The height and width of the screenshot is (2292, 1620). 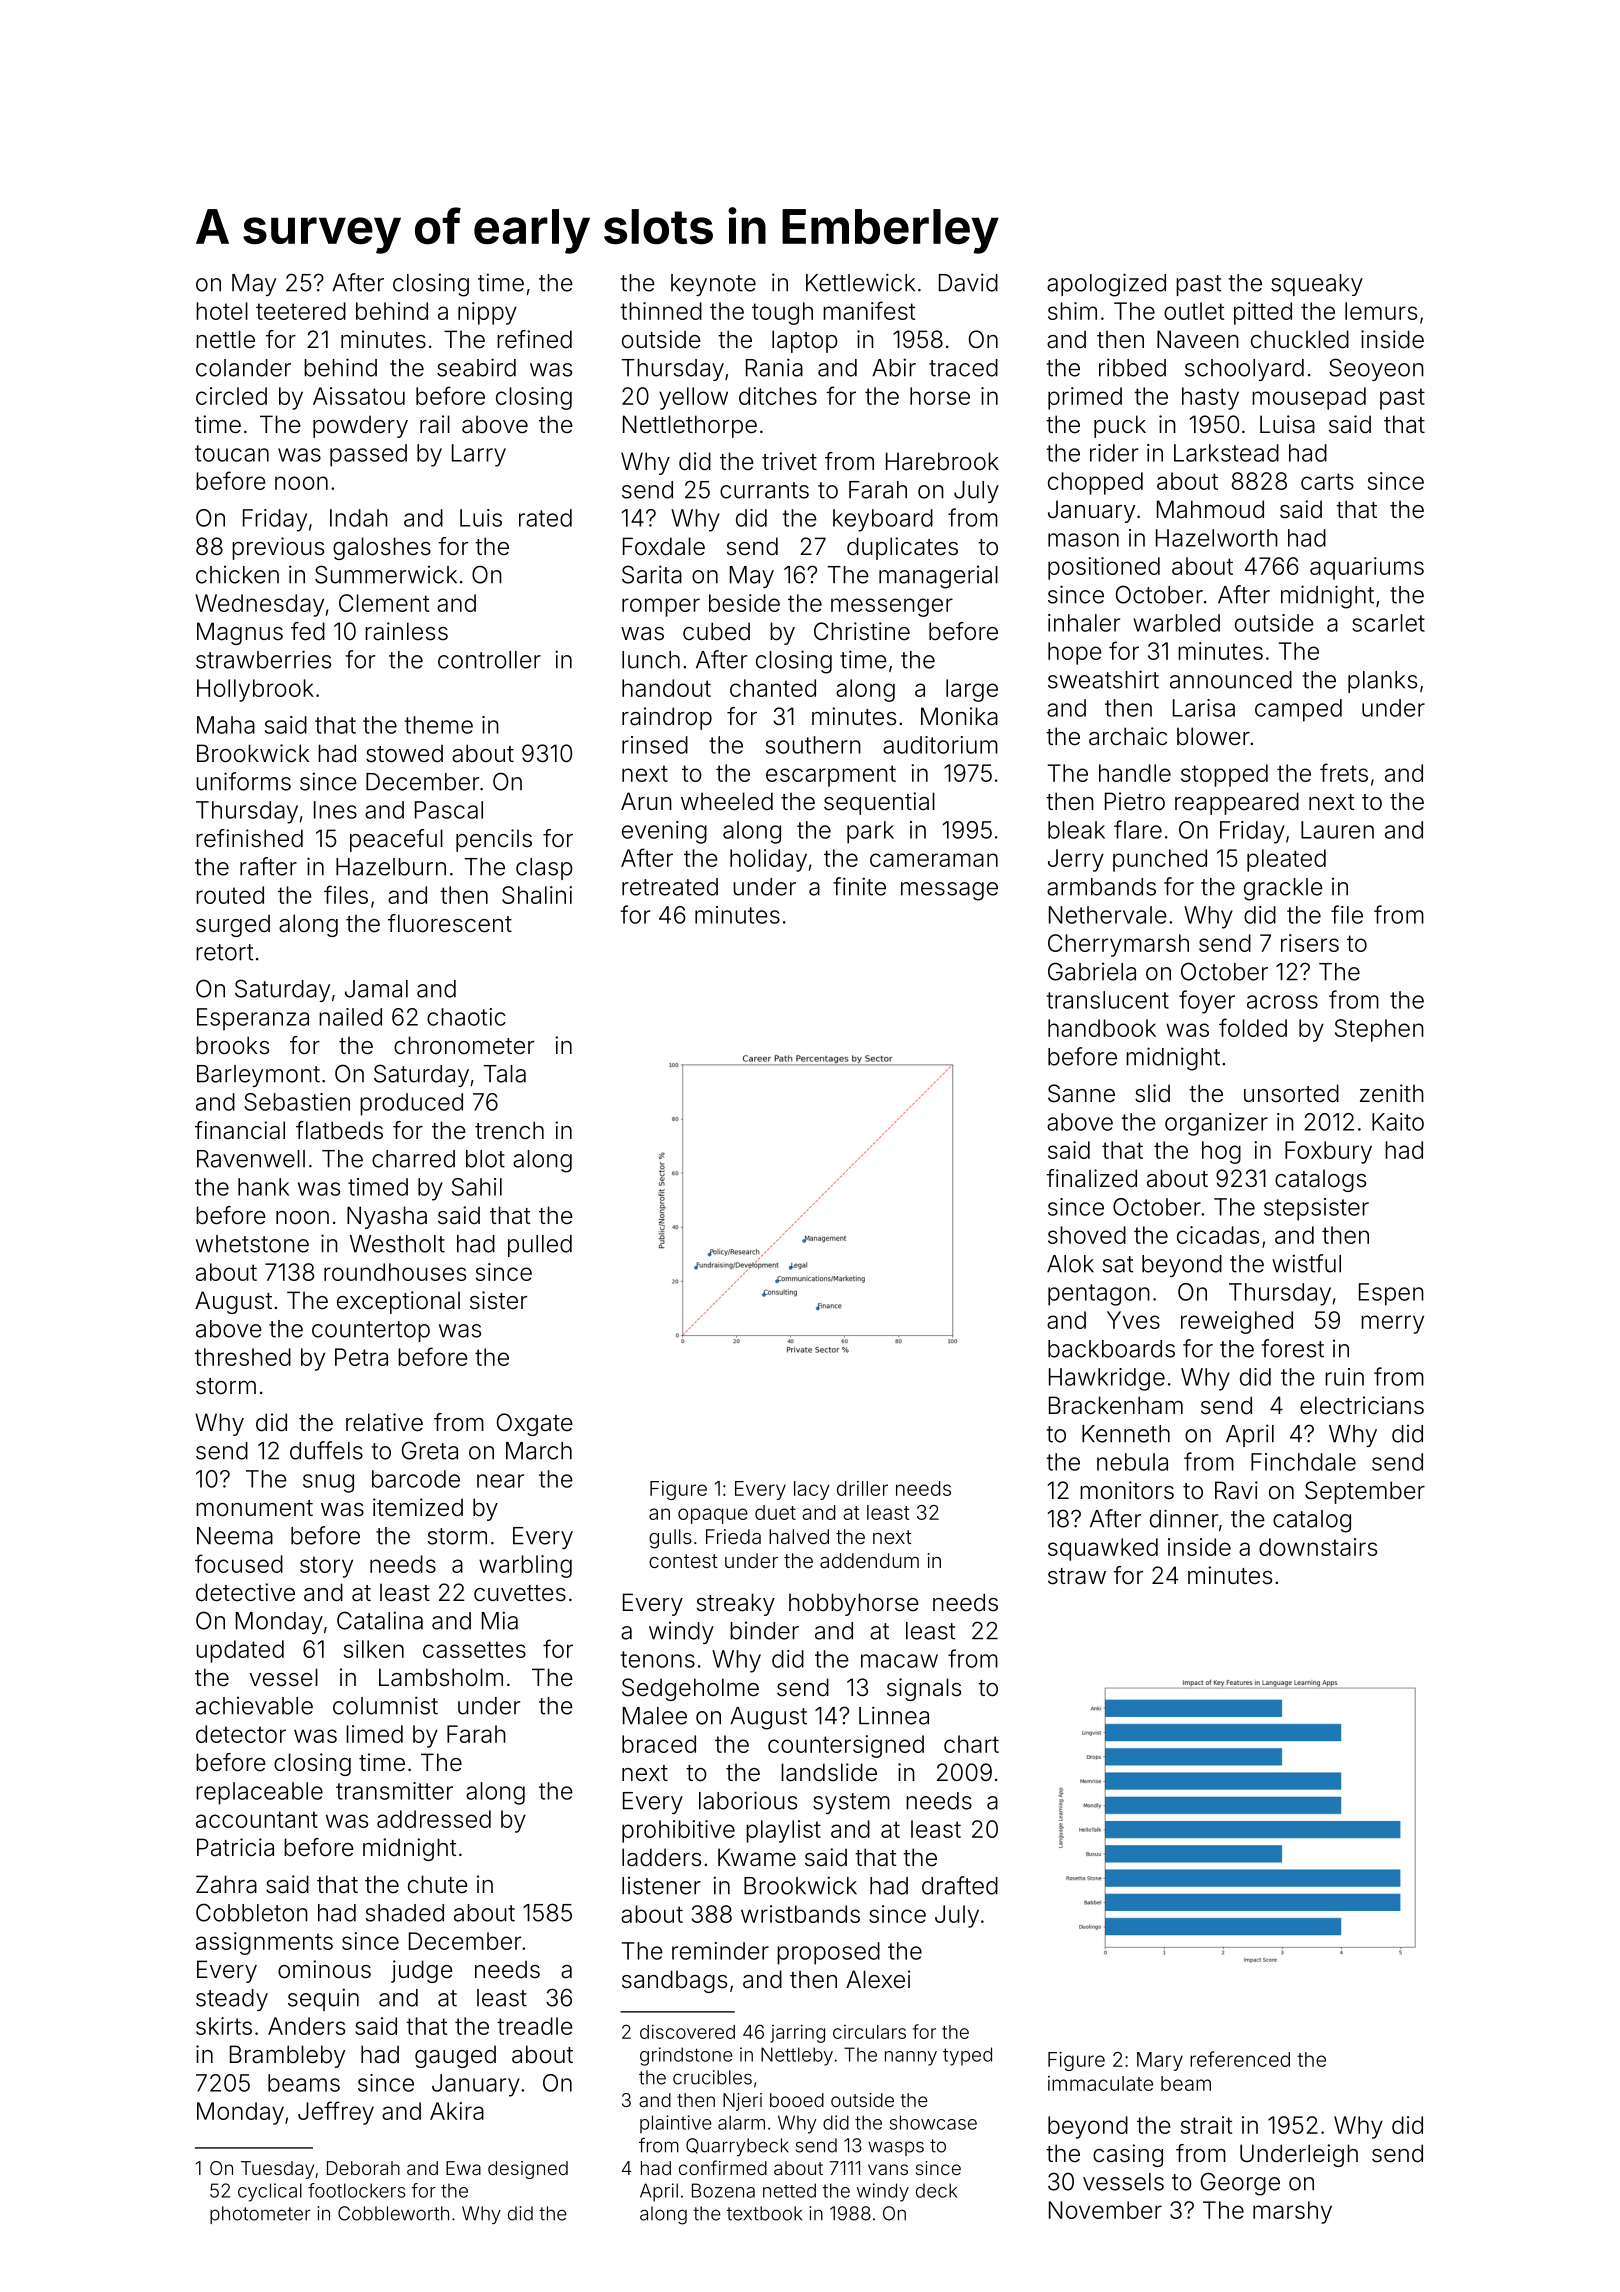 I want to click on message, so click(x=949, y=891).
